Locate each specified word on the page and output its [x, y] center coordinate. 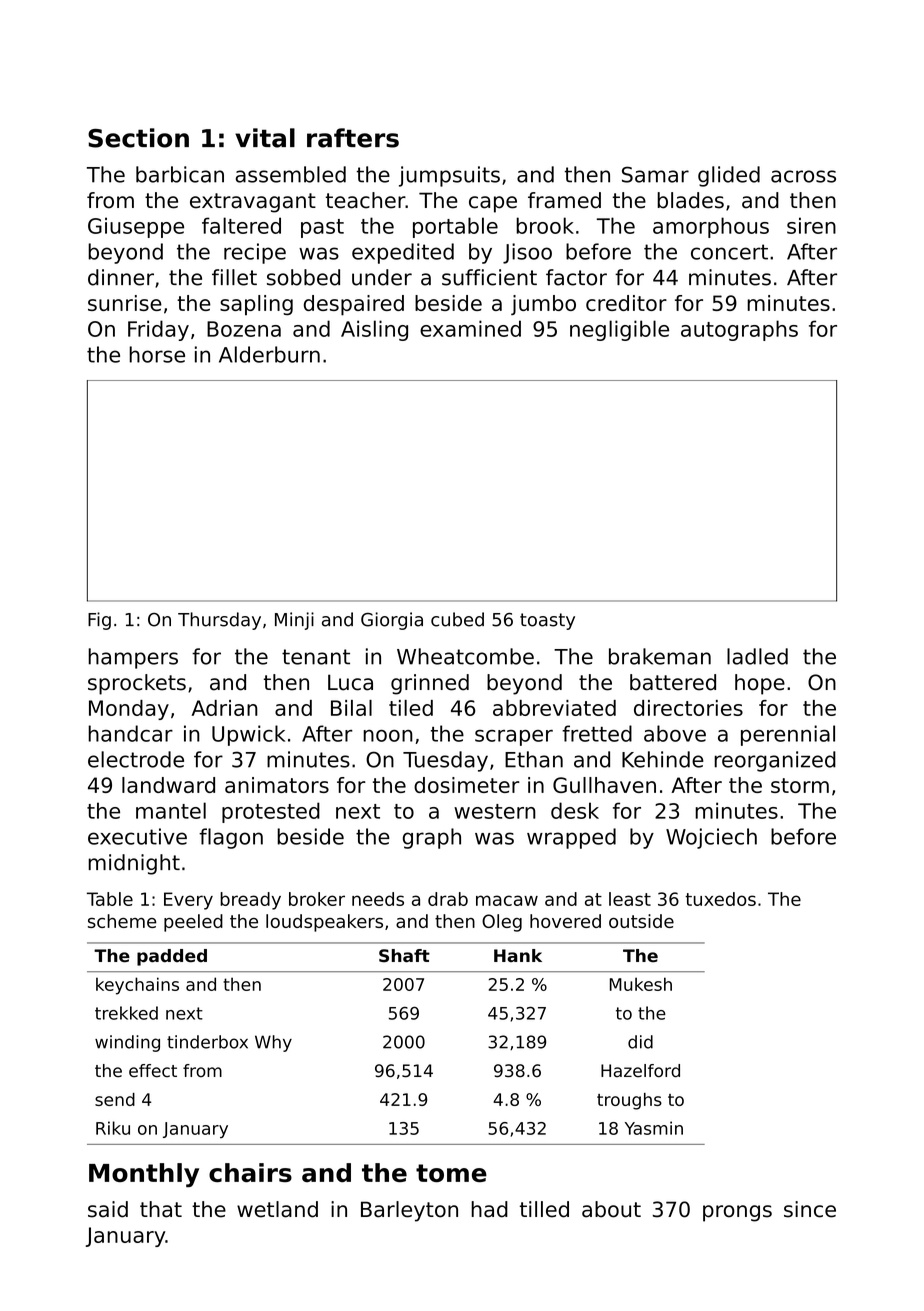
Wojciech [711, 838]
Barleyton [409, 1211]
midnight [134, 864]
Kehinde [663, 759]
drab [448, 899]
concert [729, 252]
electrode [136, 759]
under [382, 277]
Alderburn [269, 354]
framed [564, 200]
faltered [241, 225]
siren [811, 225]
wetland [277, 1209]
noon [388, 736]
